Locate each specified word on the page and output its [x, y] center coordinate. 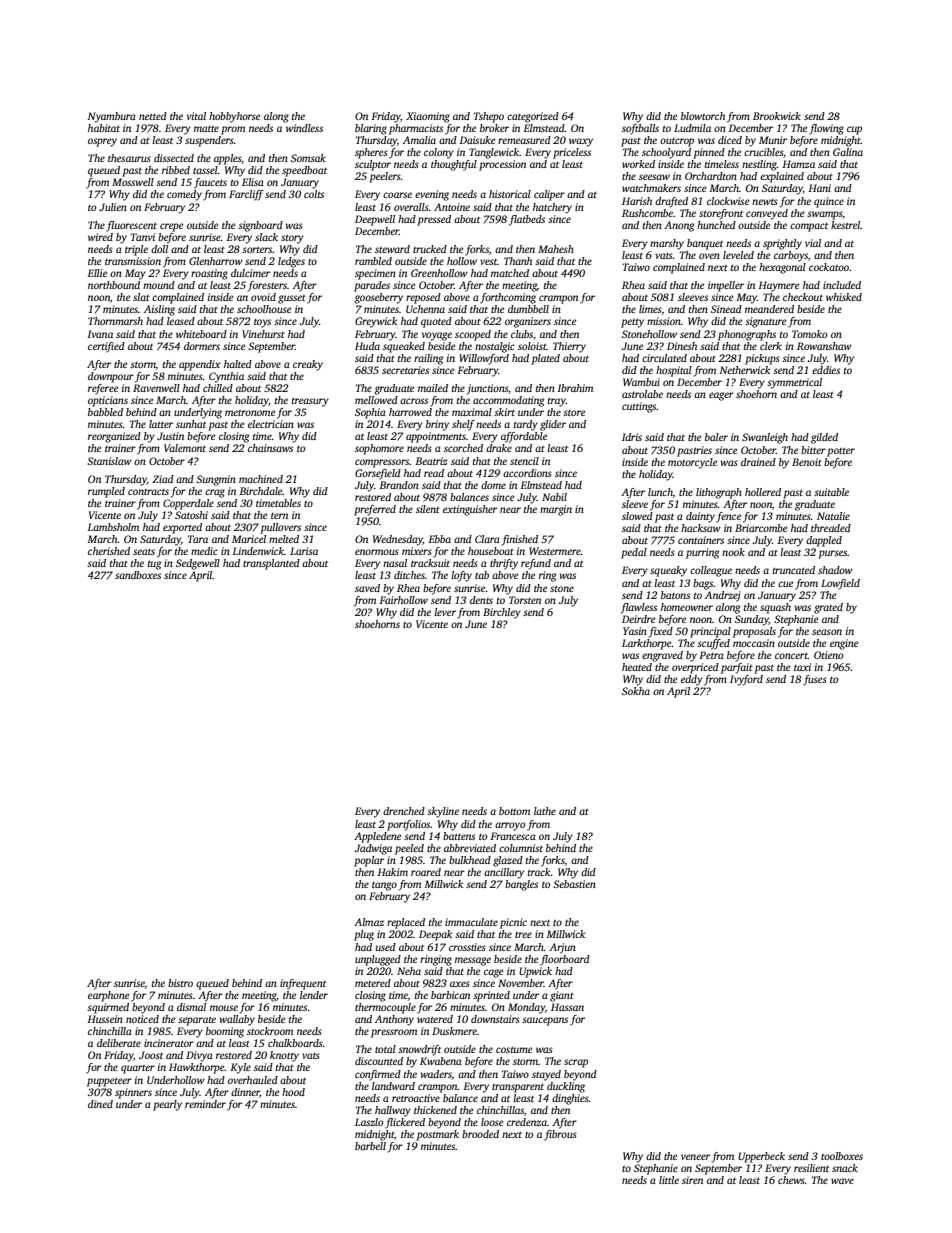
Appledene [377, 837]
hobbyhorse [234, 117]
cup [854, 130]
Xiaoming [428, 117]
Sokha [636, 691]
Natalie [833, 516]
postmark [437, 1135]
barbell [370, 1146]
